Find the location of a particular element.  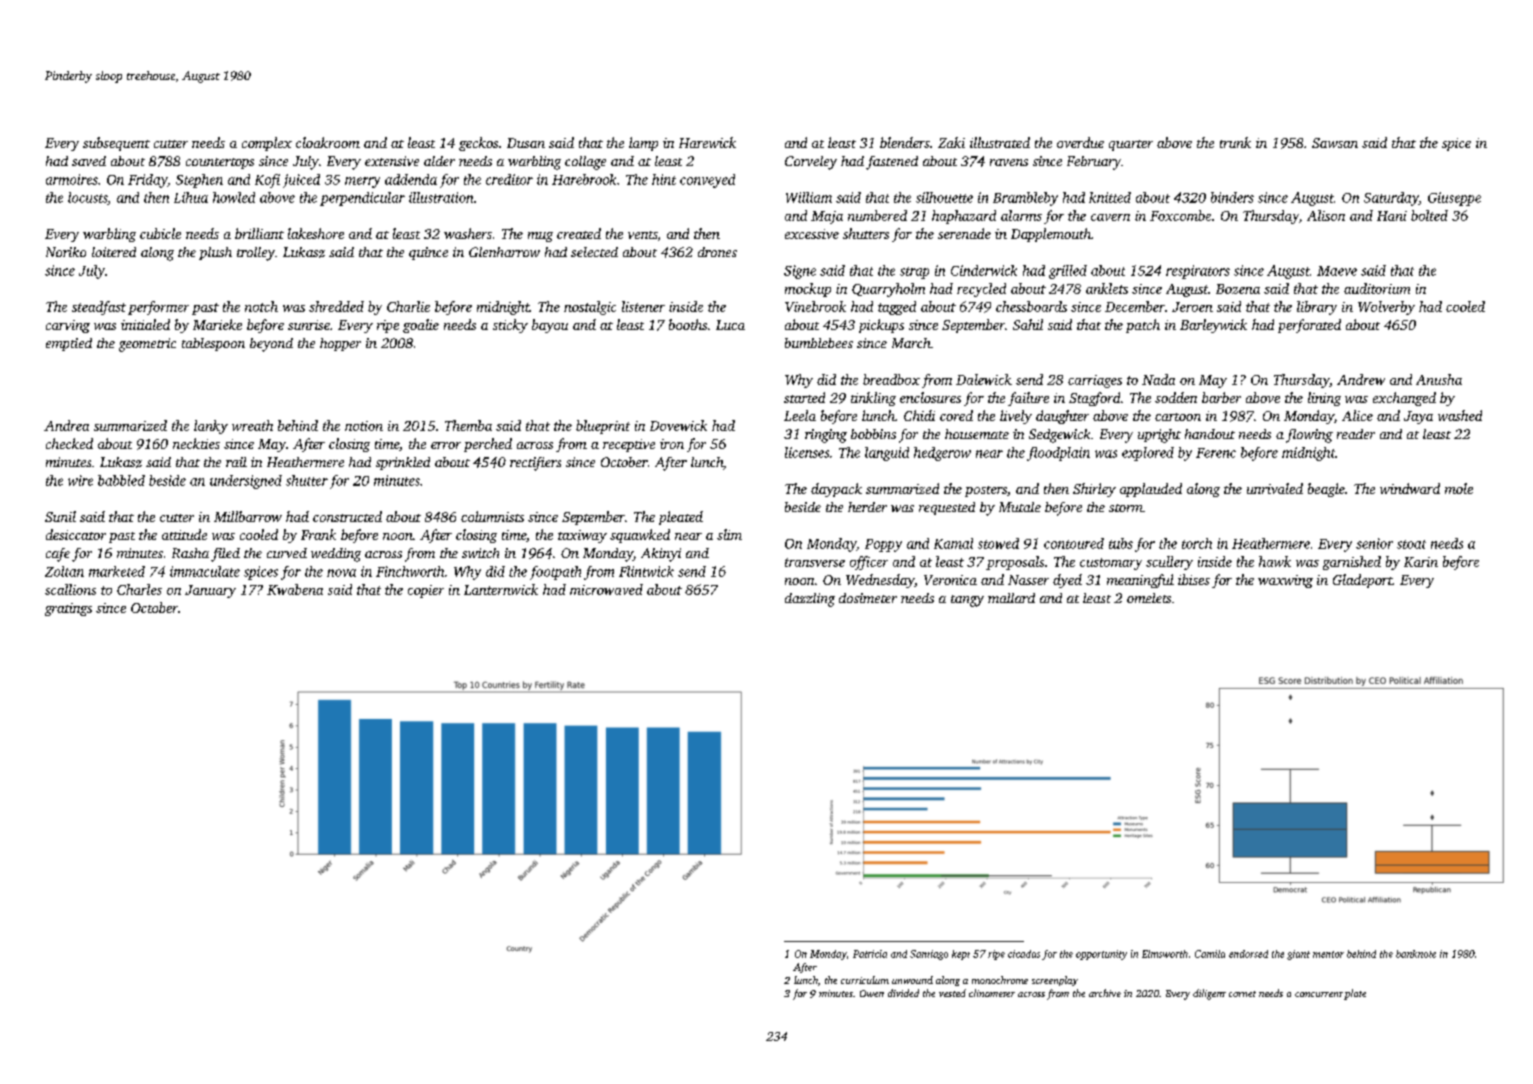

Santiago is located at coordinates (929, 955).
